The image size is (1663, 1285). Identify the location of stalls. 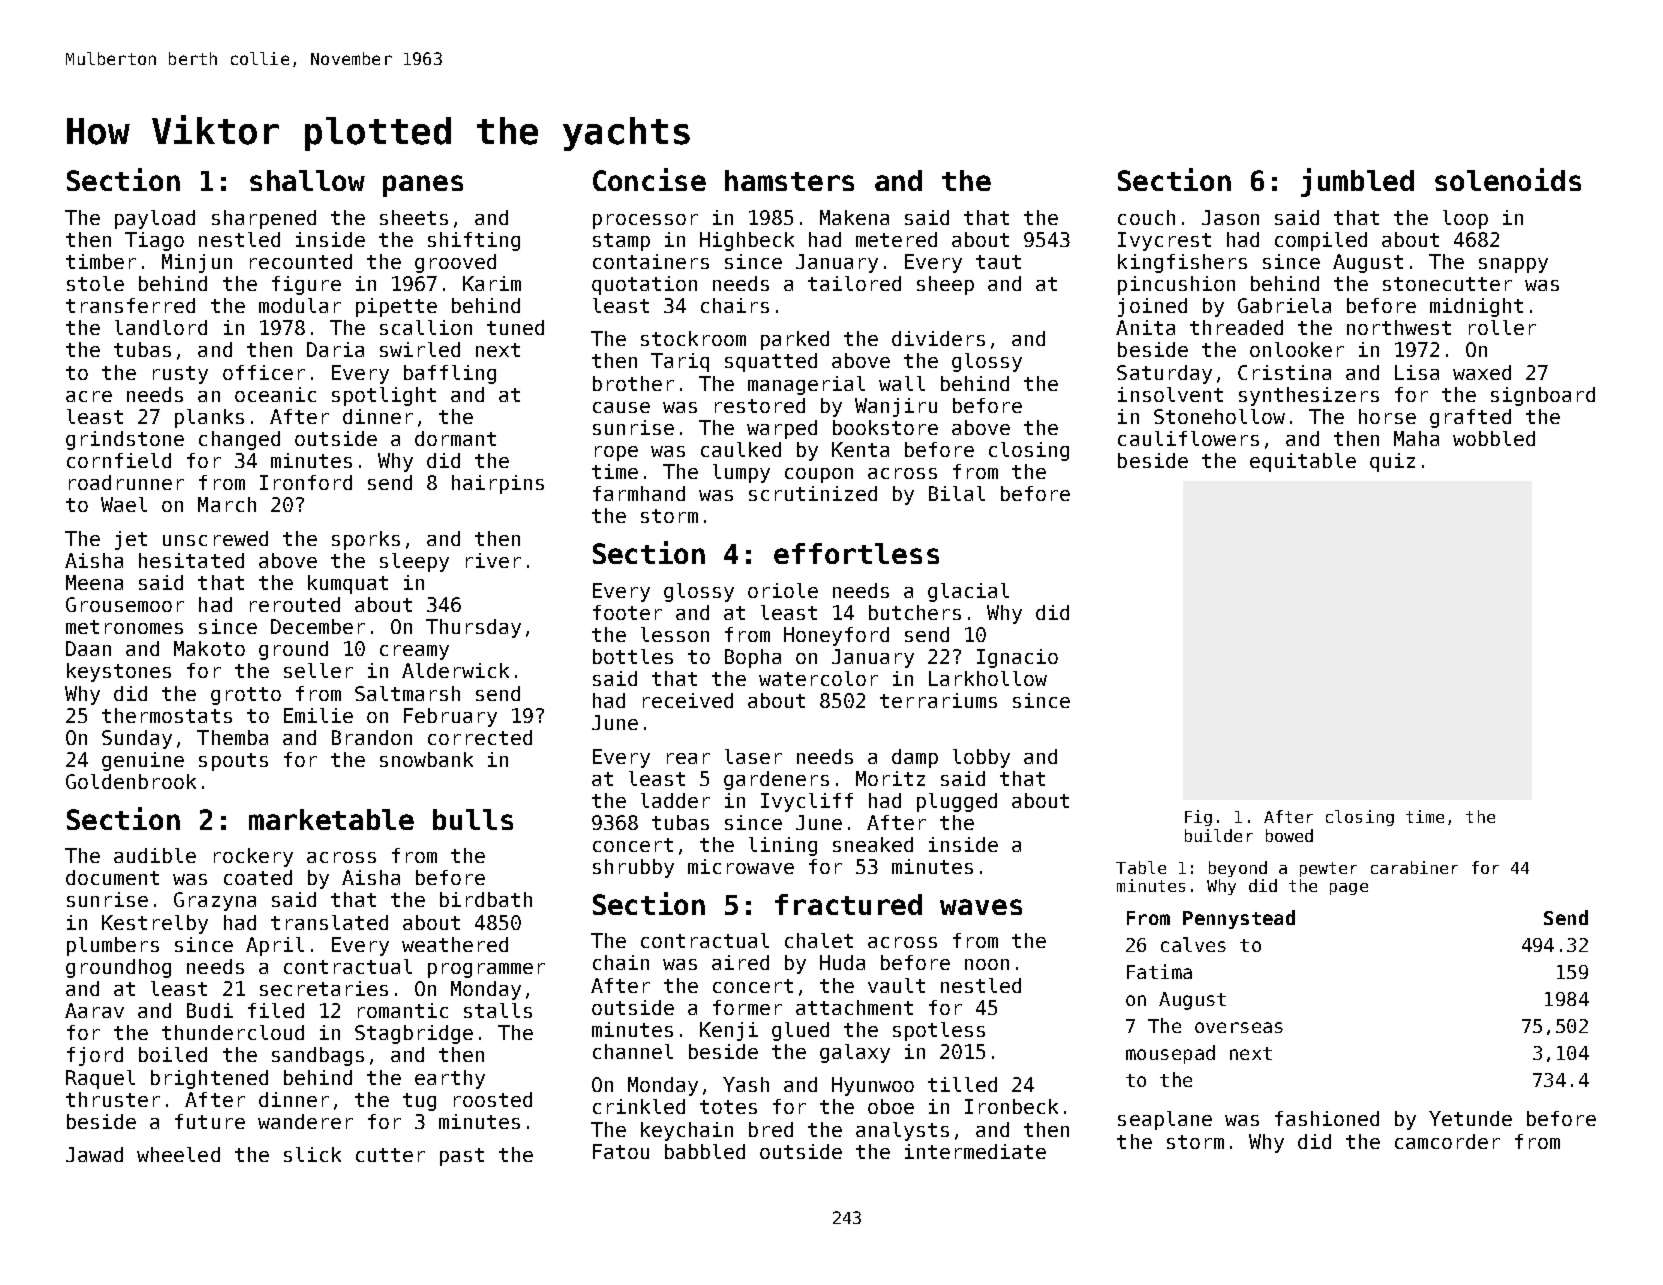
(498, 1010).
